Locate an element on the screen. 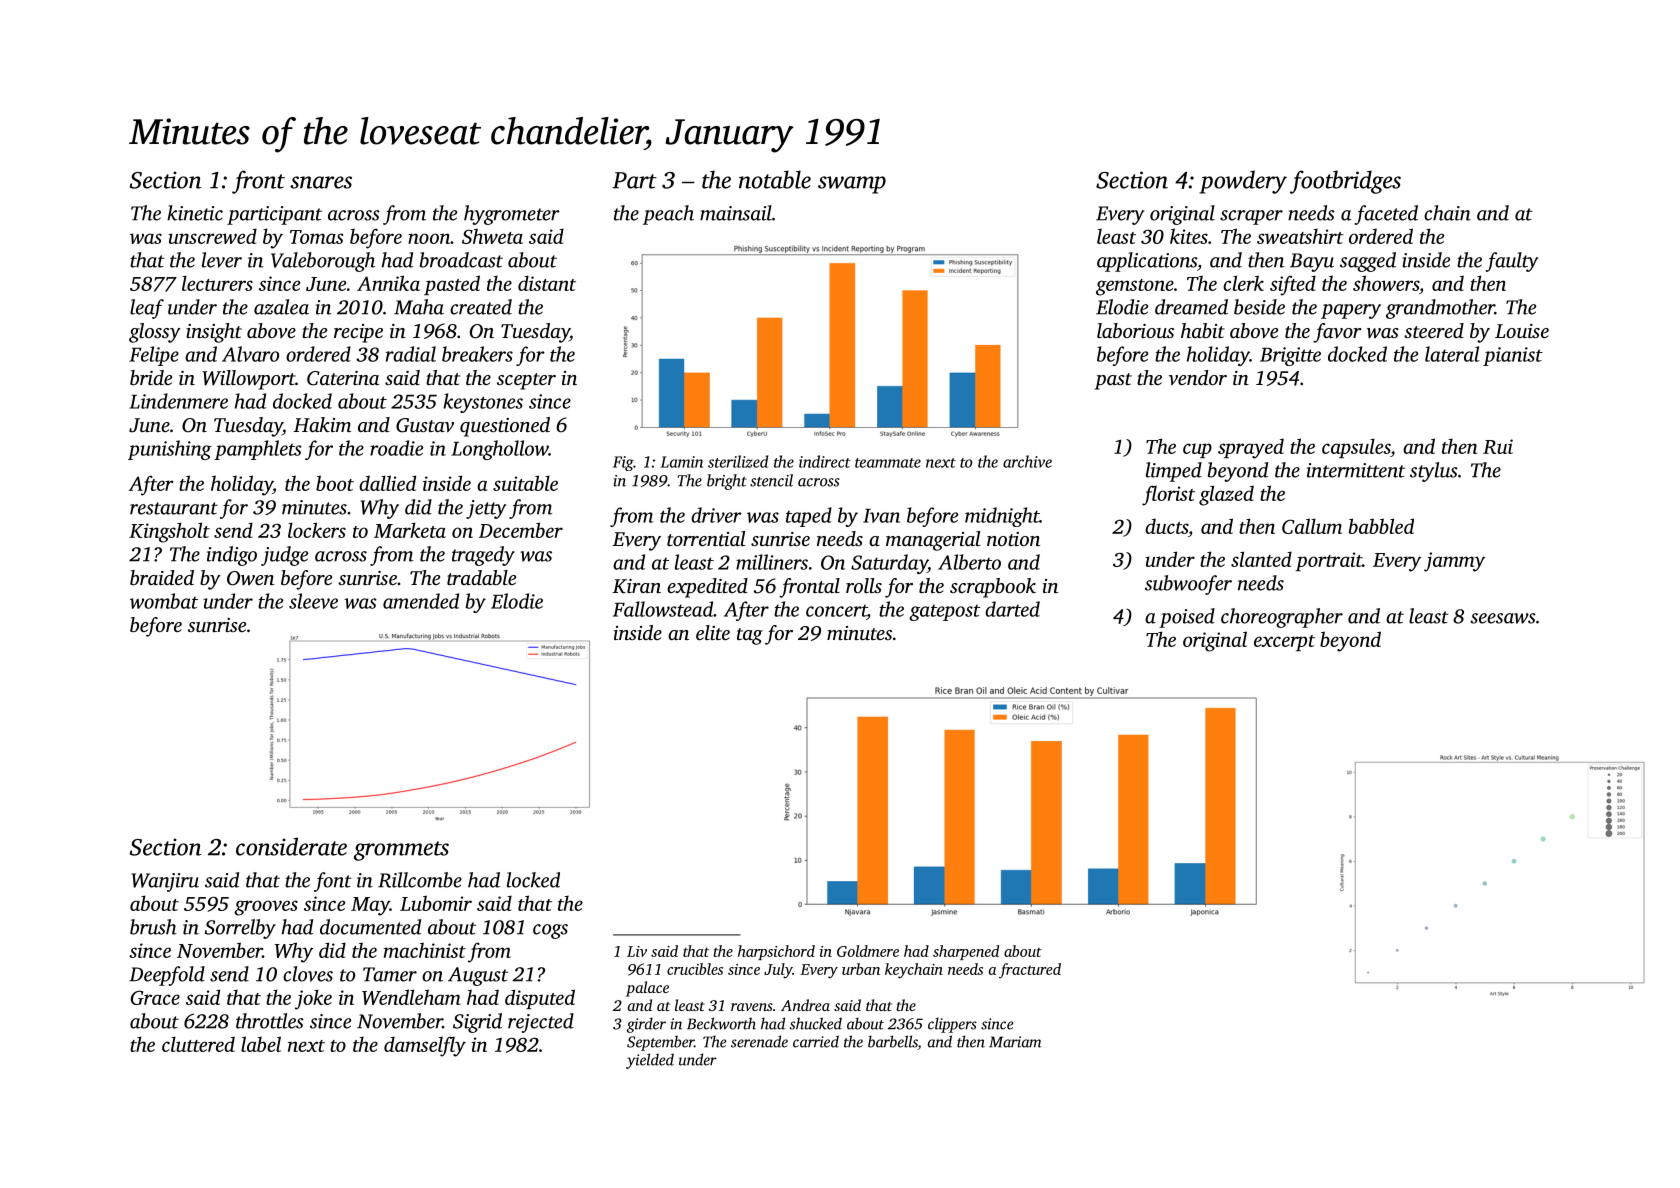 The width and height of the screenshot is (1680, 1188). scepter is located at coordinates (526, 381).
